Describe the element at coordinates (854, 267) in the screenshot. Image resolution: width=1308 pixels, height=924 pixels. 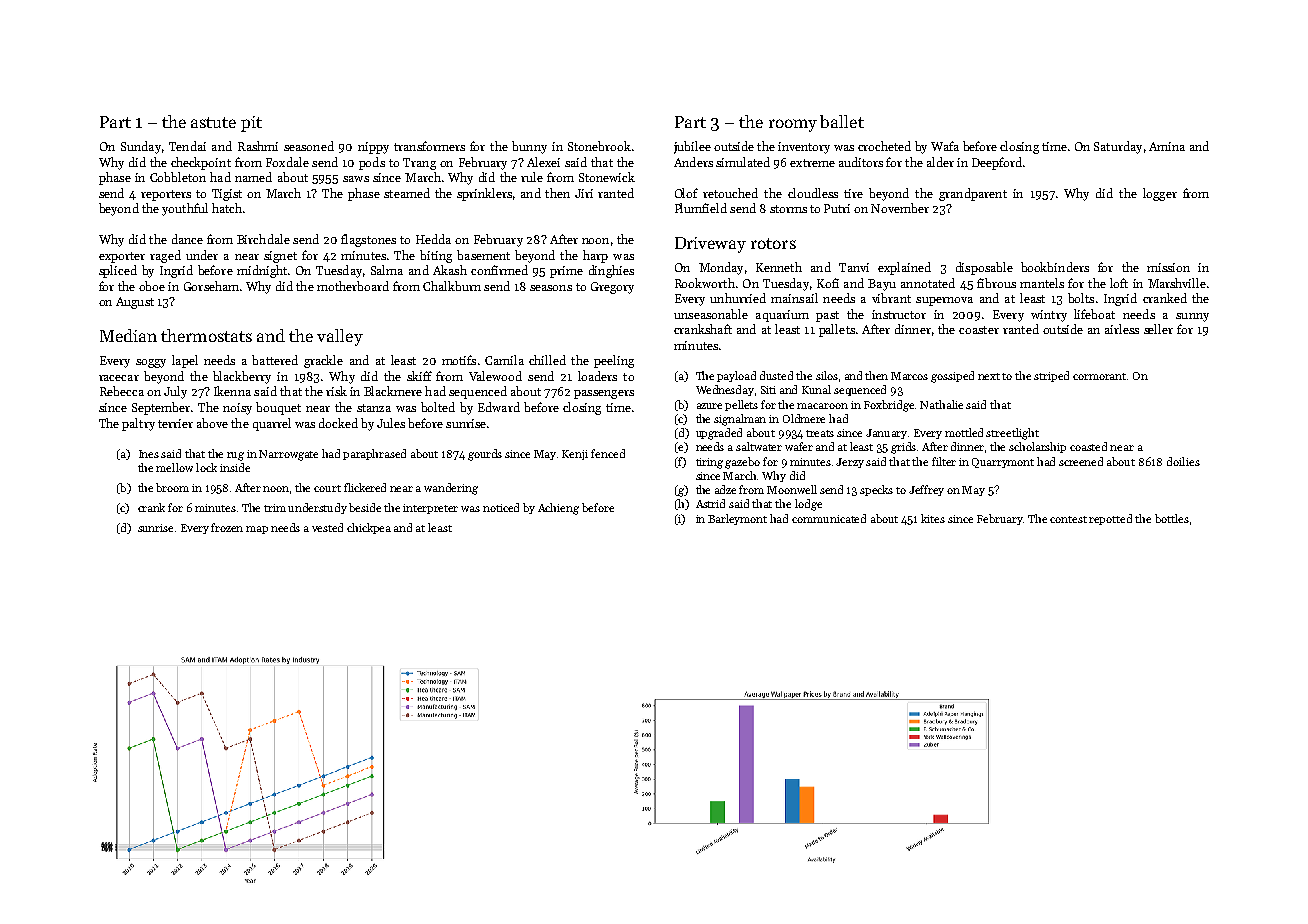
I see `Tanvi` at that location.
